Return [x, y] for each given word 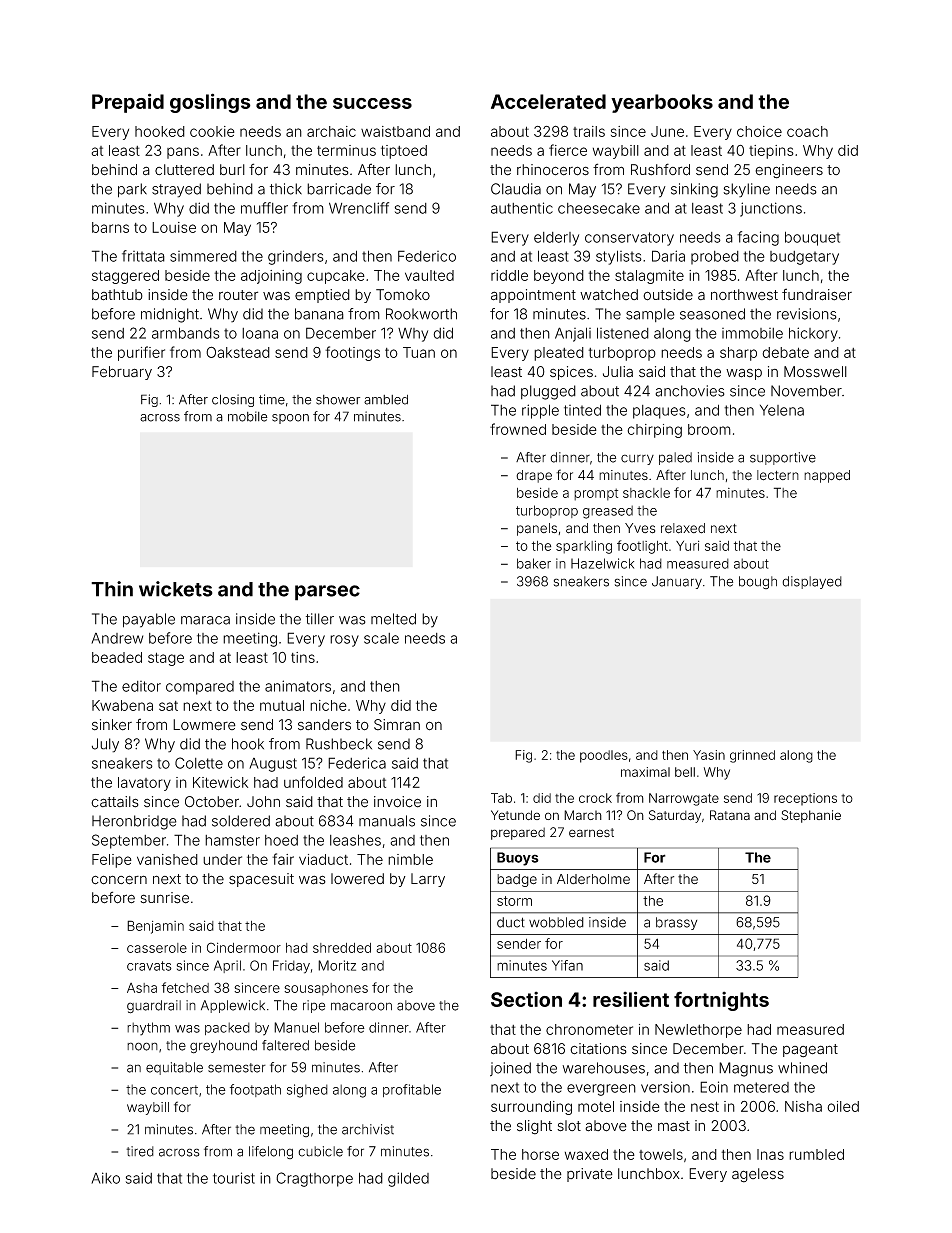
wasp [744, 374]
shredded [342, 948]
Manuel [296, 1027]
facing [758, 238]
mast [674, 1126]
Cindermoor [244, 947]
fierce [568, 150]
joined [510, 1069]
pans [183, 153]
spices [571, 373]
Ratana [730, 815]
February [122, 373]
